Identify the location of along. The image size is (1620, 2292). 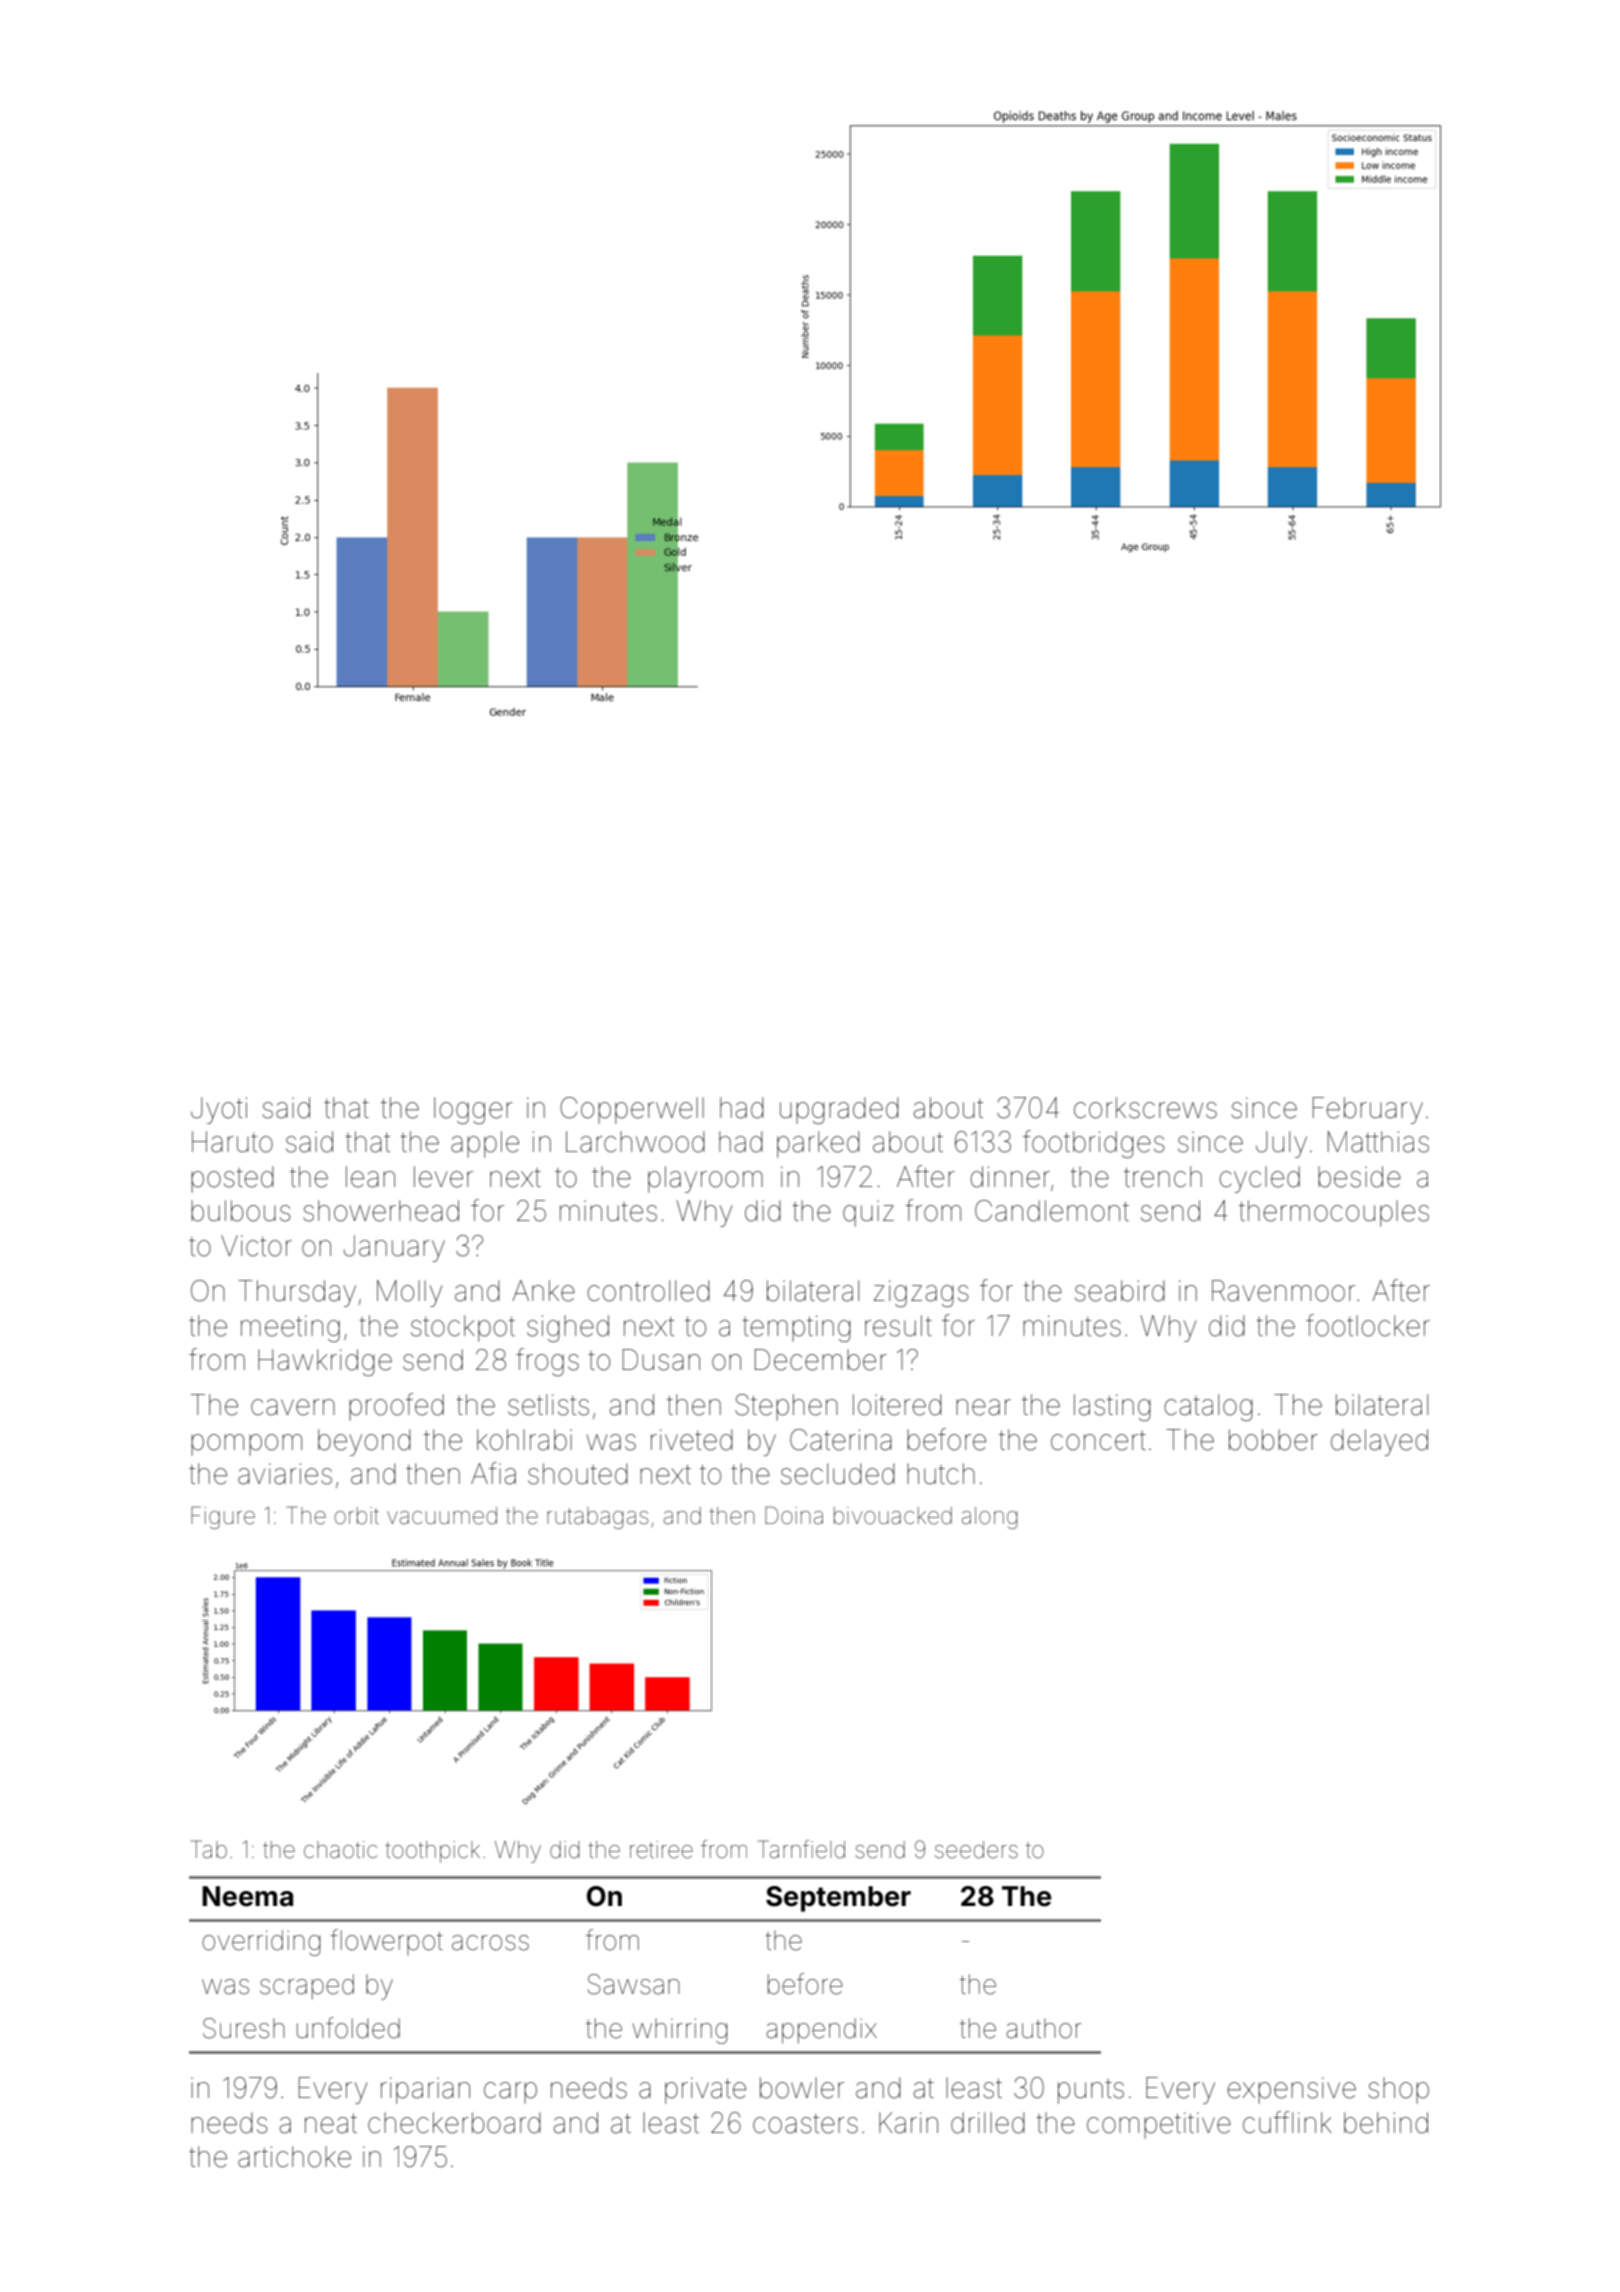
(989, 1518).
